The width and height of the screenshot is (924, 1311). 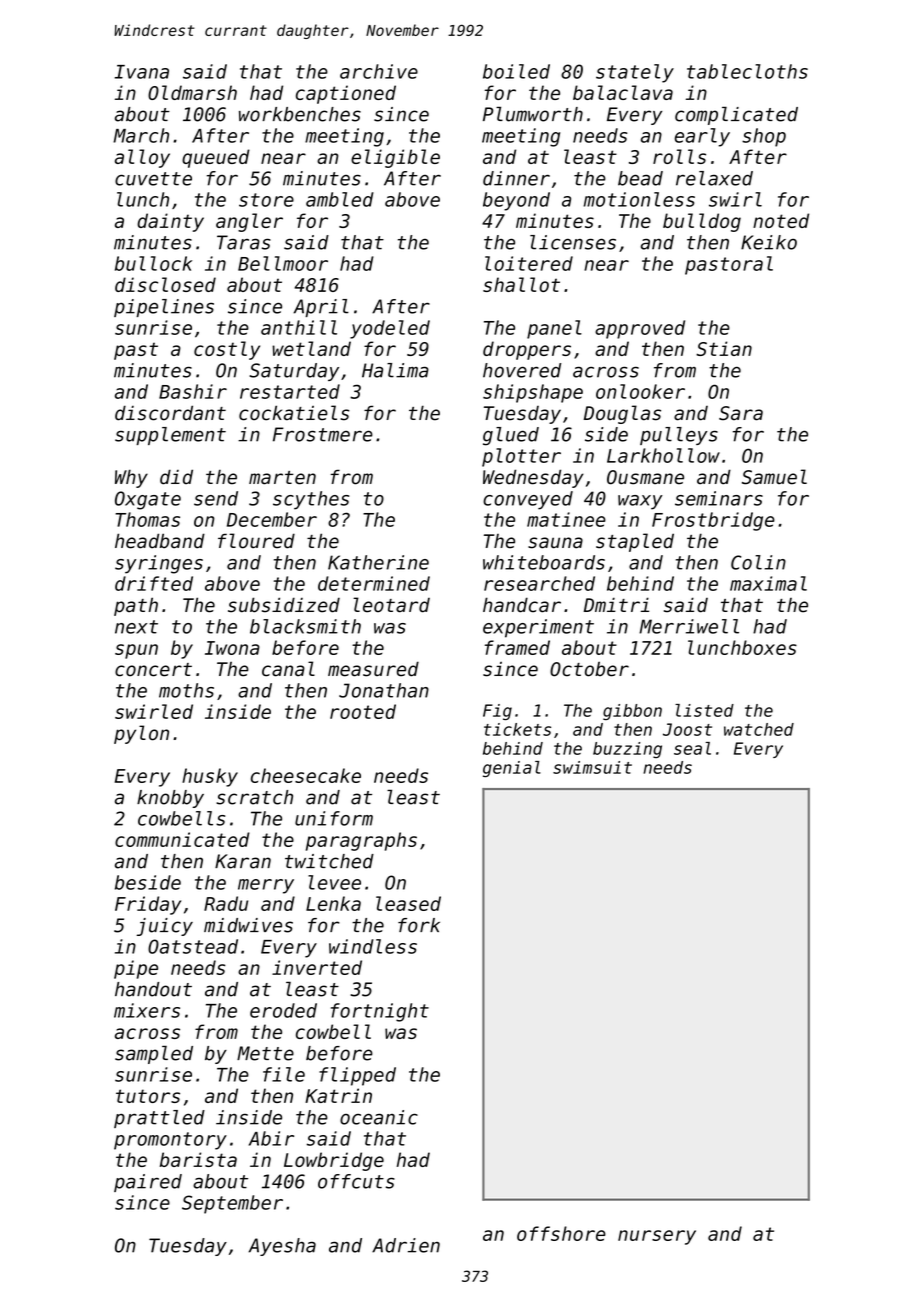 I want to click on Ayesha, so click(x=282, y=1247).
